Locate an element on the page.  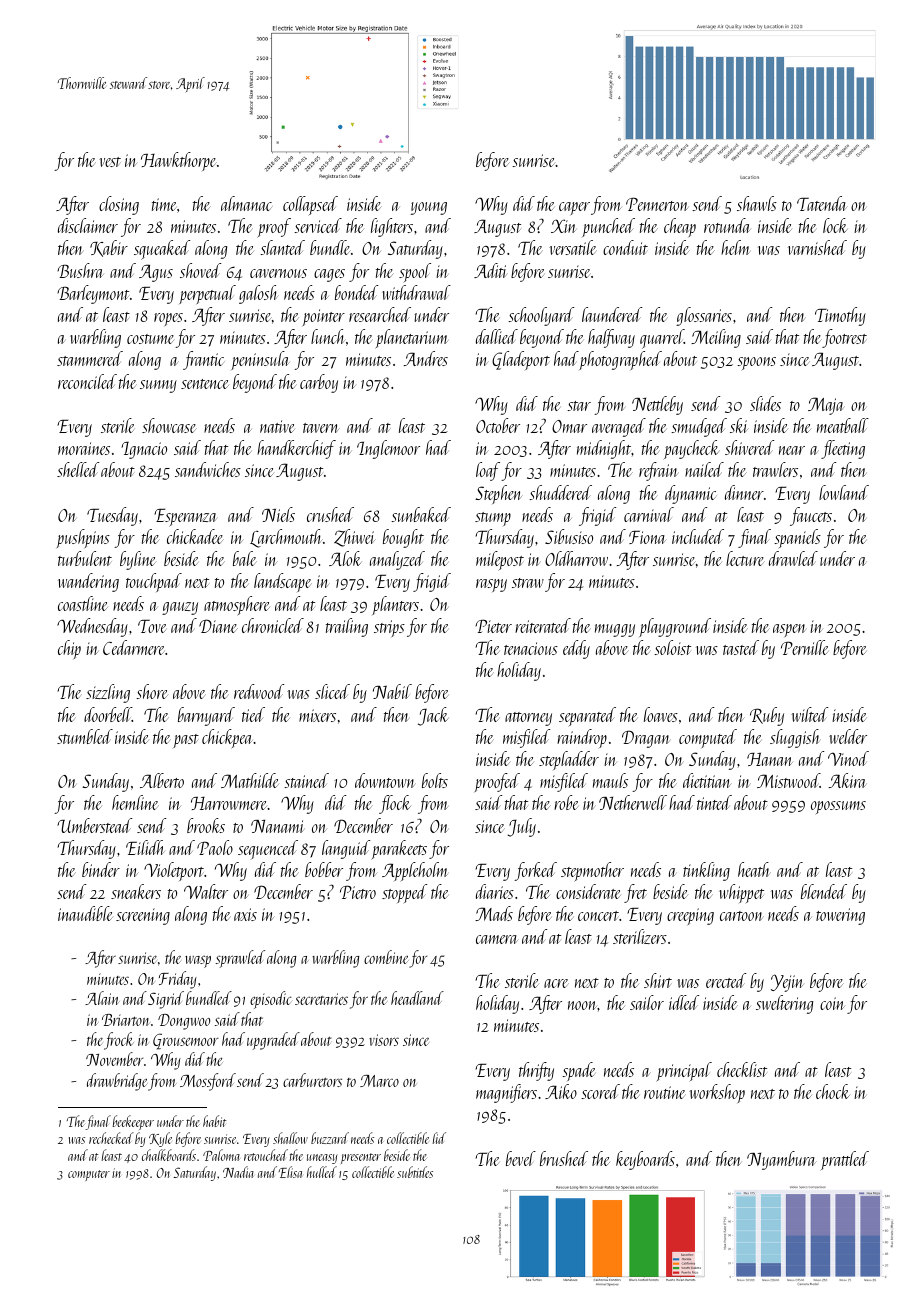
robe is located at coordinates (566, 802).
